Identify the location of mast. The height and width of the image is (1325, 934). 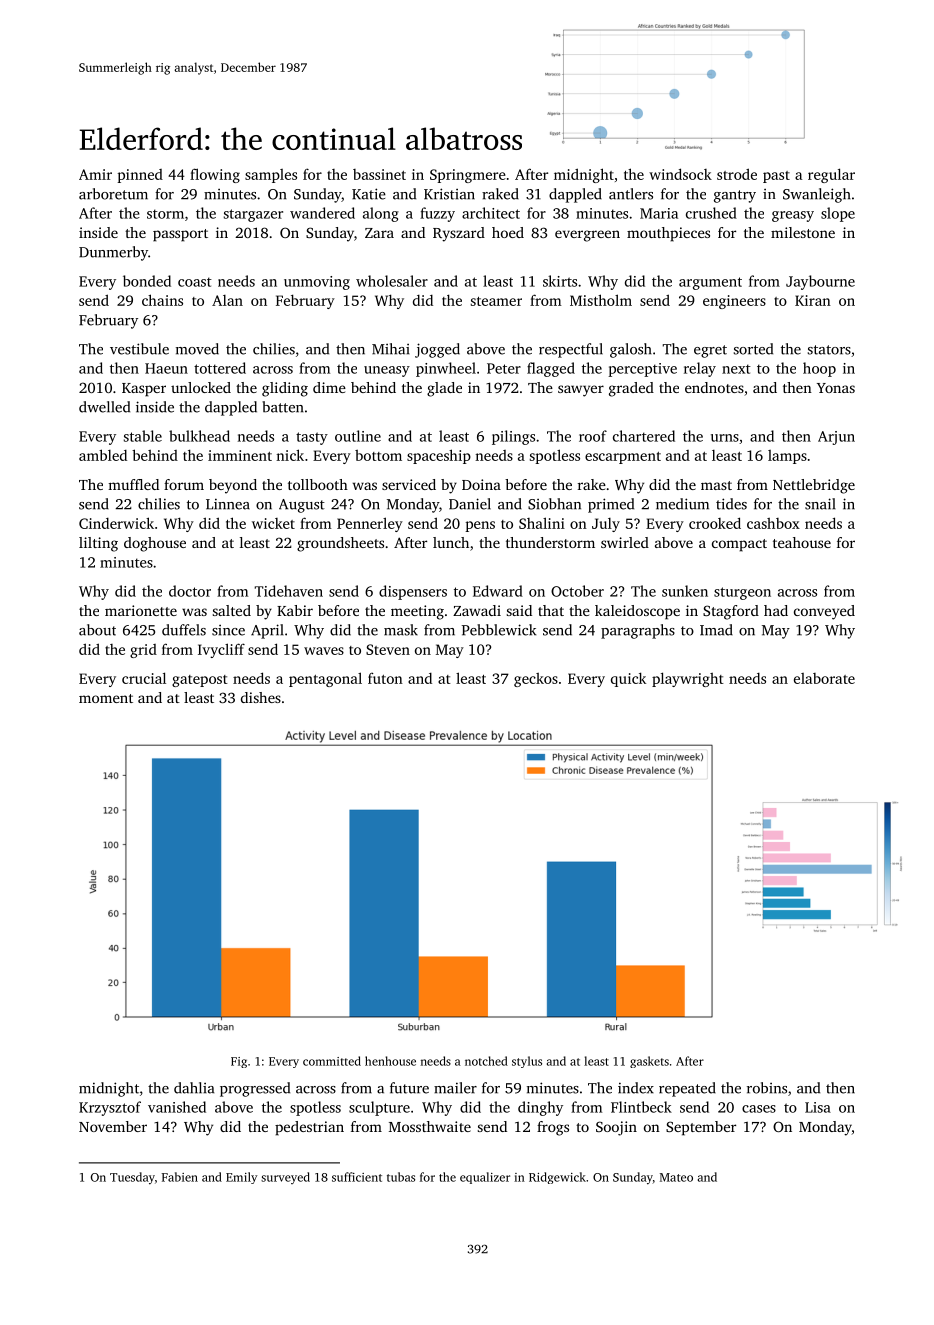
(716, 485).
